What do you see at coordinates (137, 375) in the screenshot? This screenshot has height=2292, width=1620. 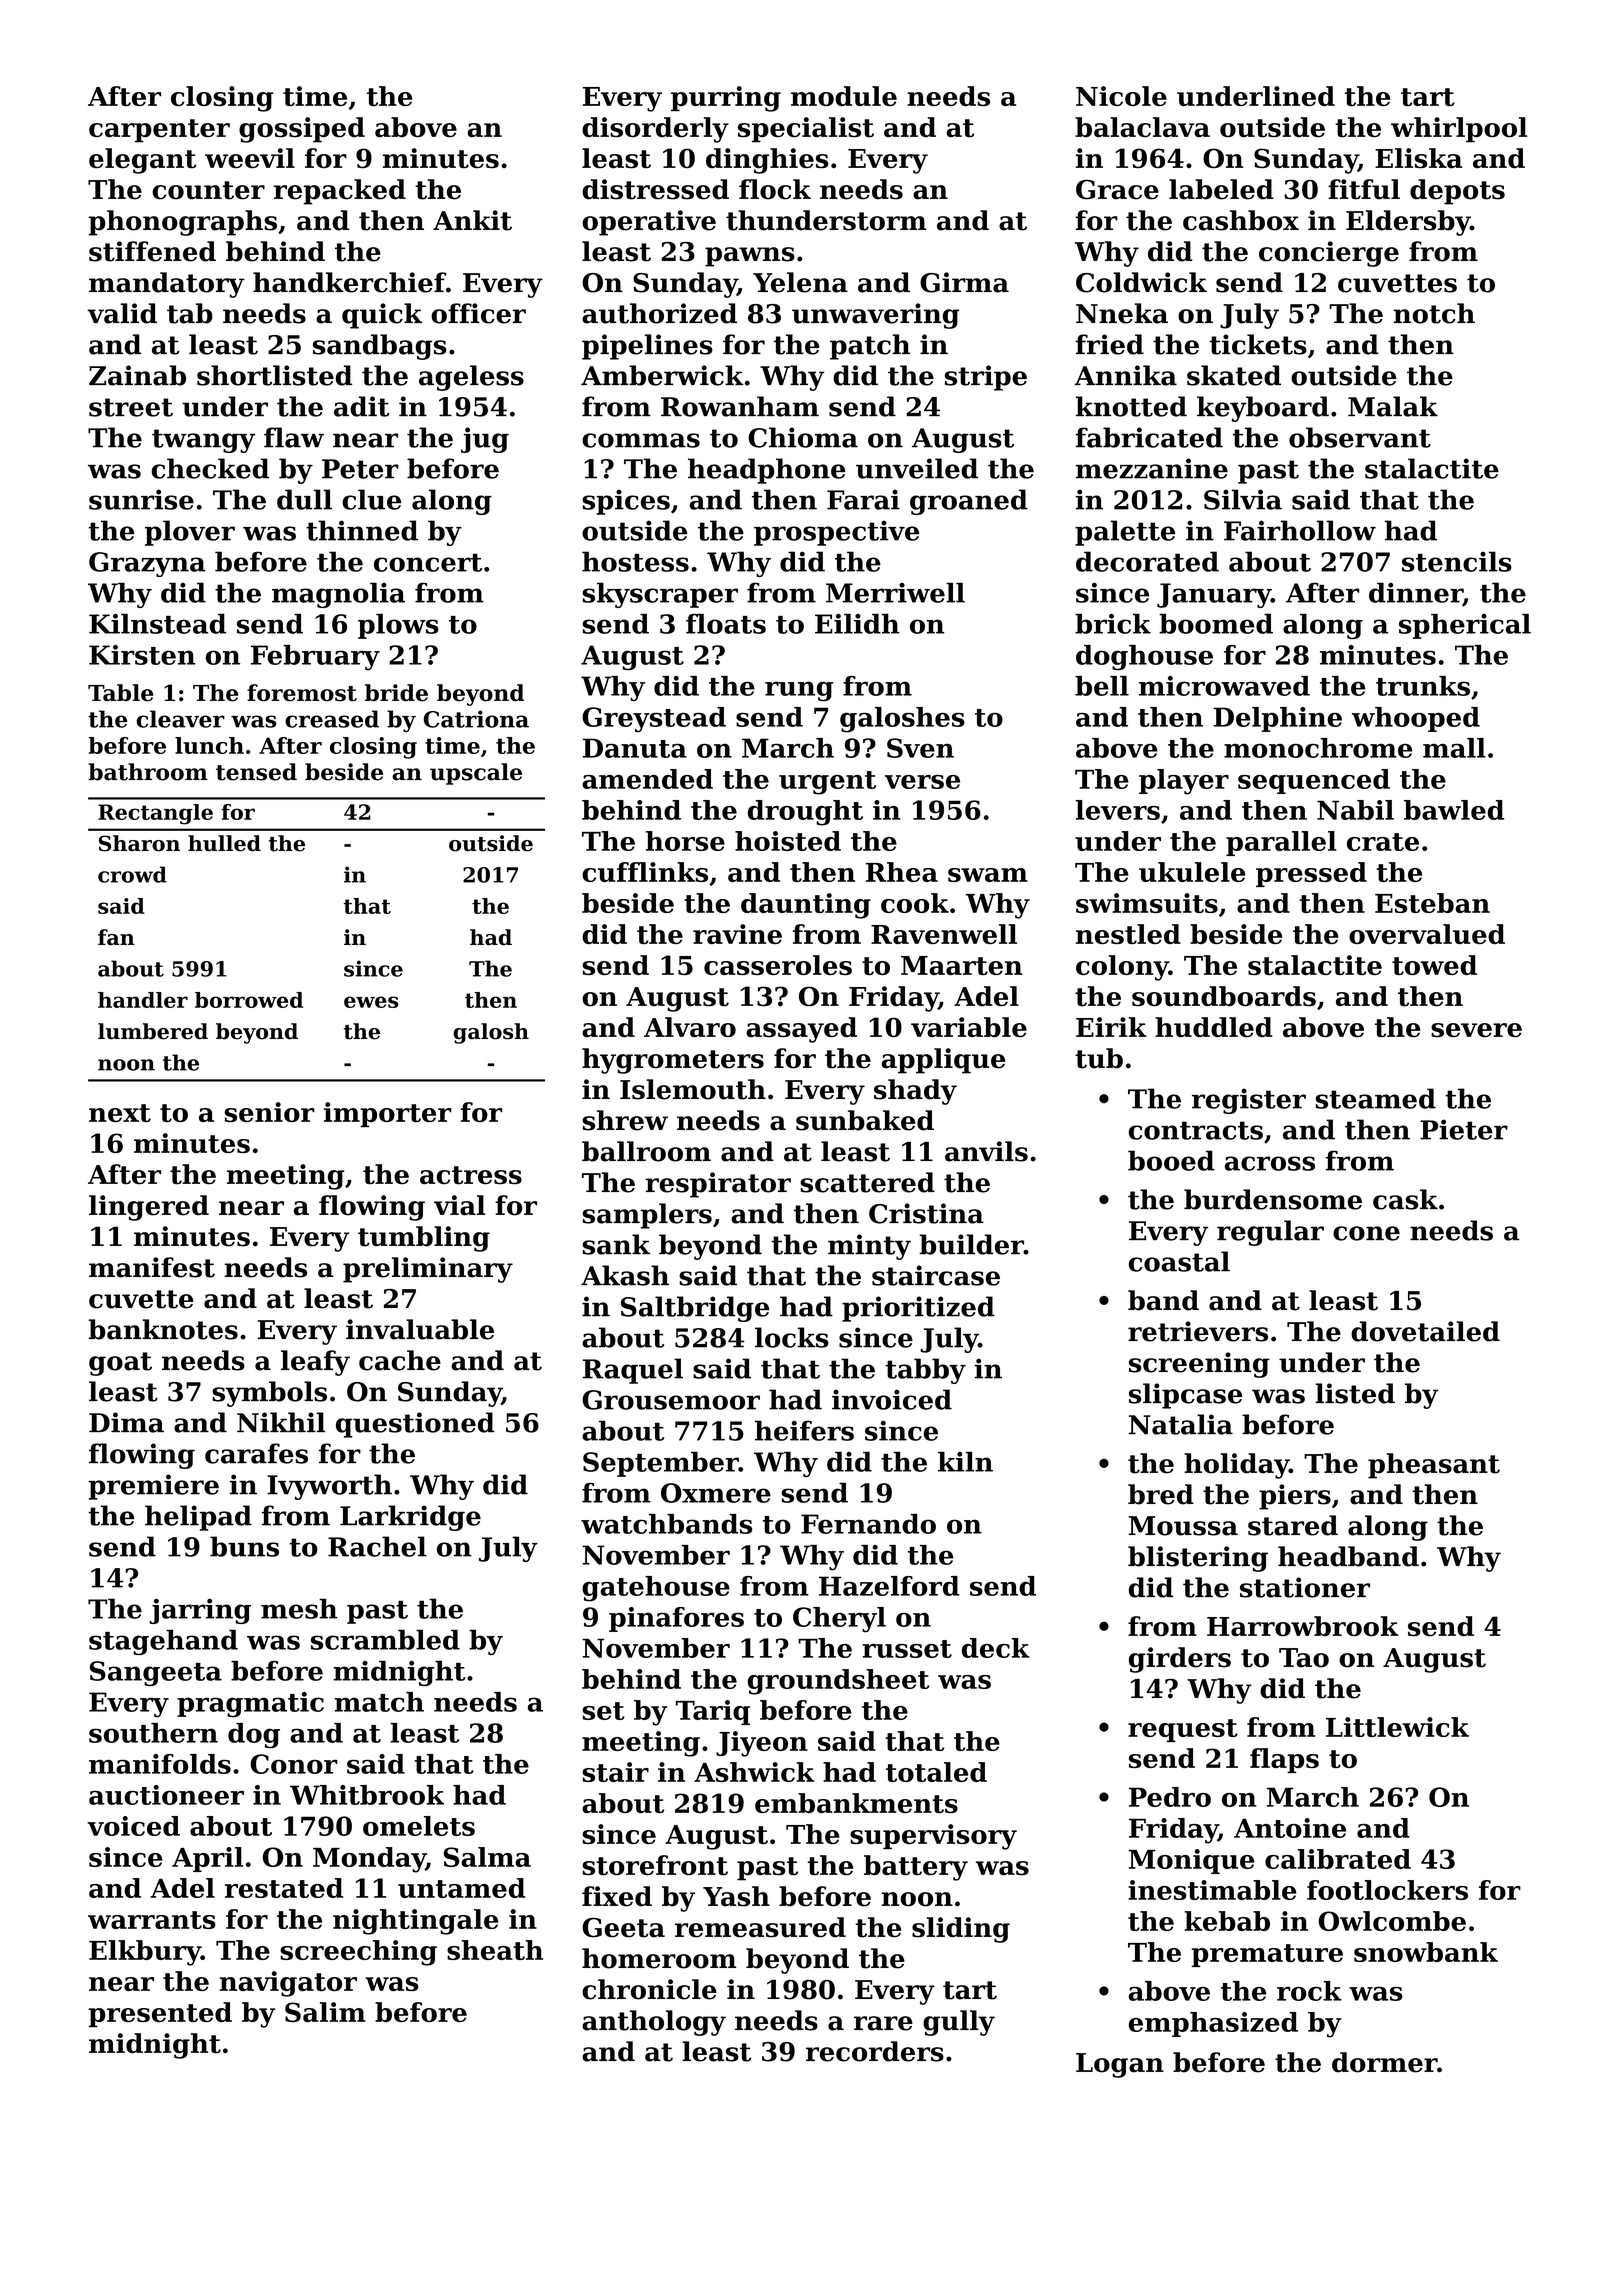 I see `Zainab` at bounding box center [137, 375].
